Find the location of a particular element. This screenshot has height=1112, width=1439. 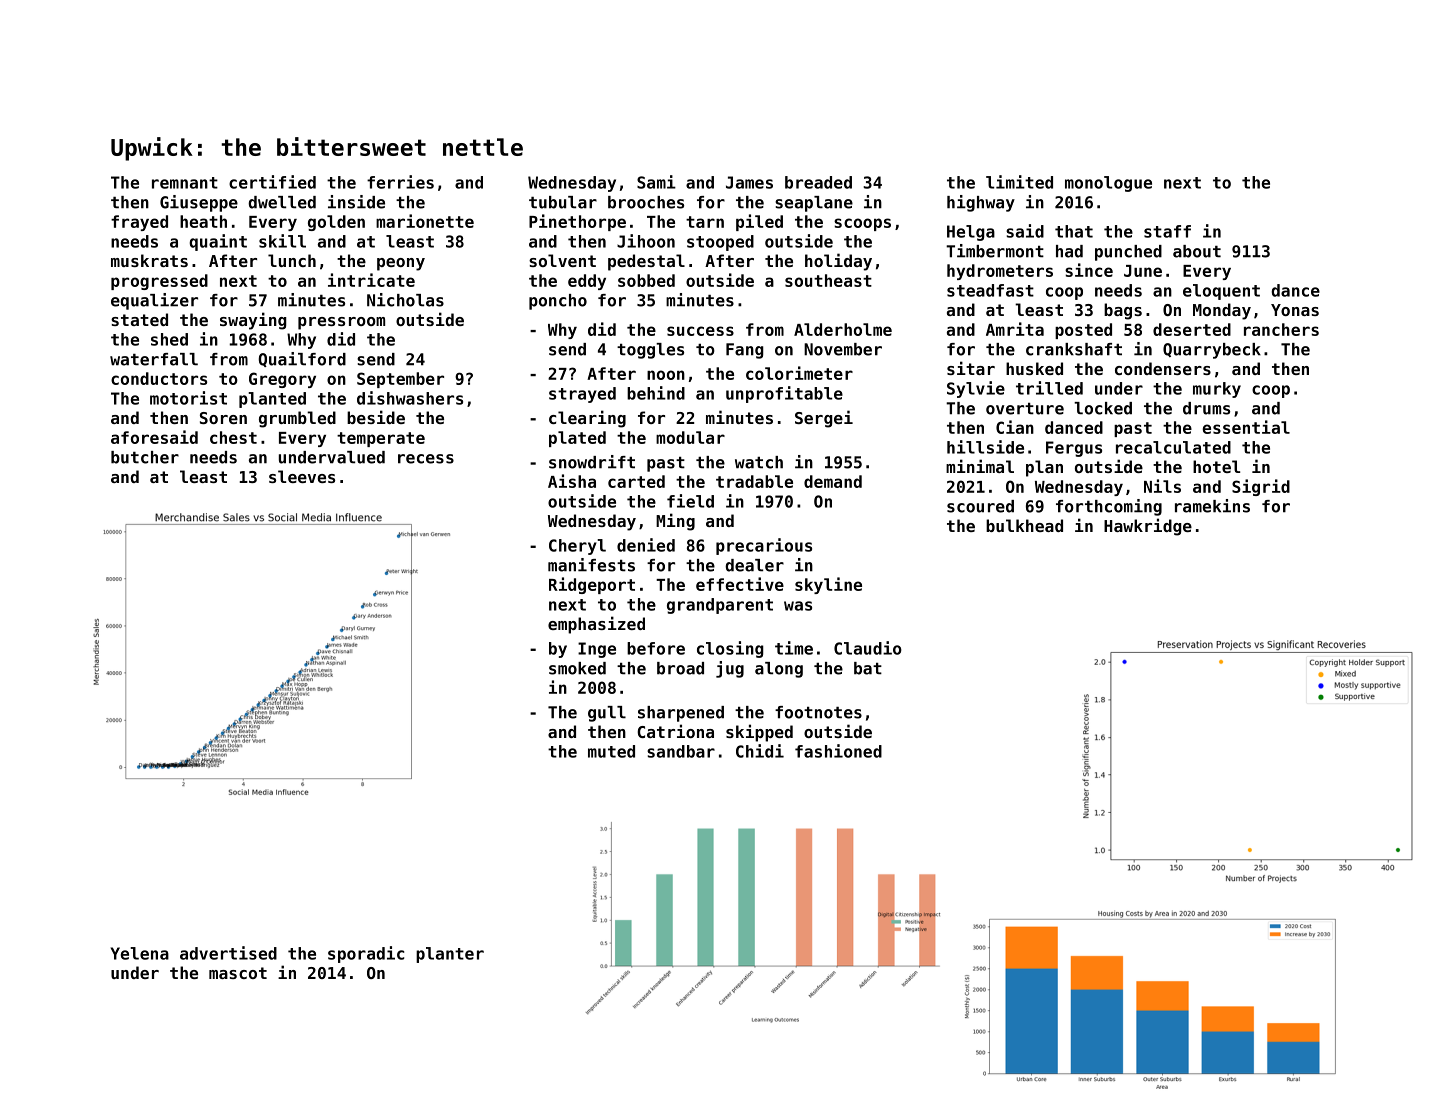

gull is located at coordinates (607, 714).
